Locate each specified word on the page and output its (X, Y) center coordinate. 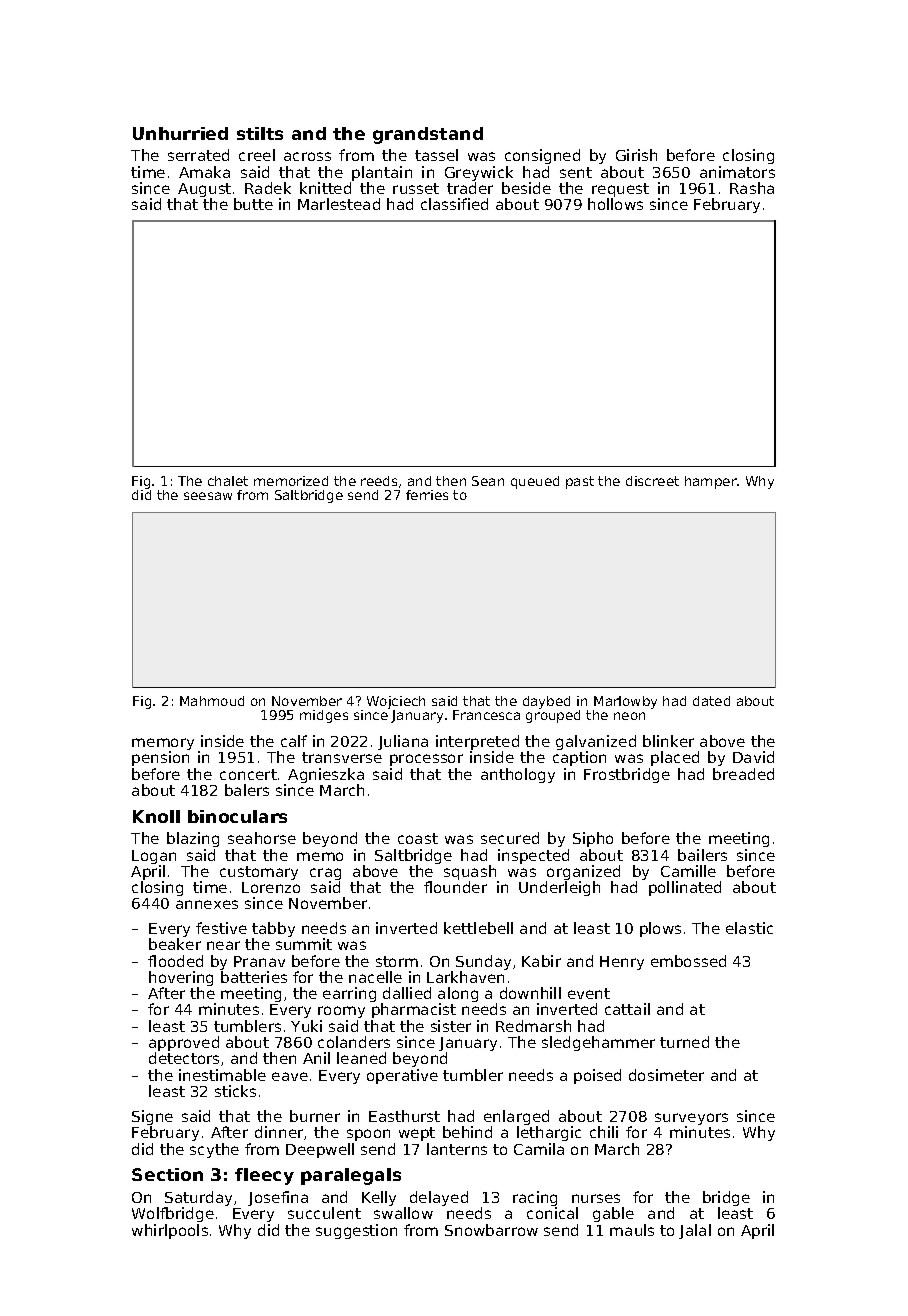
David (753, 757)
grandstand (428, 135)
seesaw (208, 496)
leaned (361, 1058)
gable (613, 1214)
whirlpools (170, 1231)
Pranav (259, 961)
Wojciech (396, 702)
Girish (636, 155)
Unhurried (180, 133)
